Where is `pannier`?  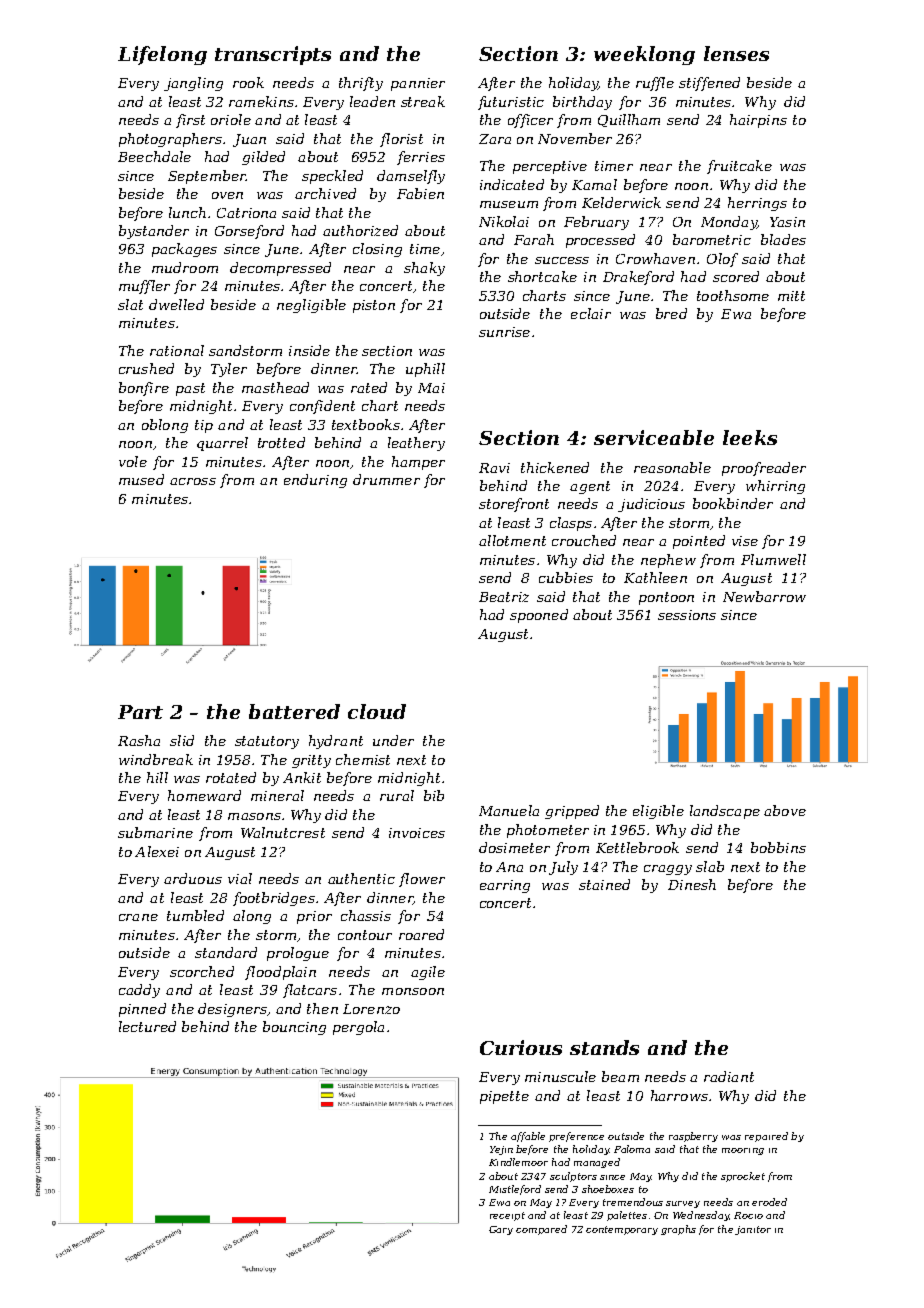 pannier is located at coordinates (418, 84).
